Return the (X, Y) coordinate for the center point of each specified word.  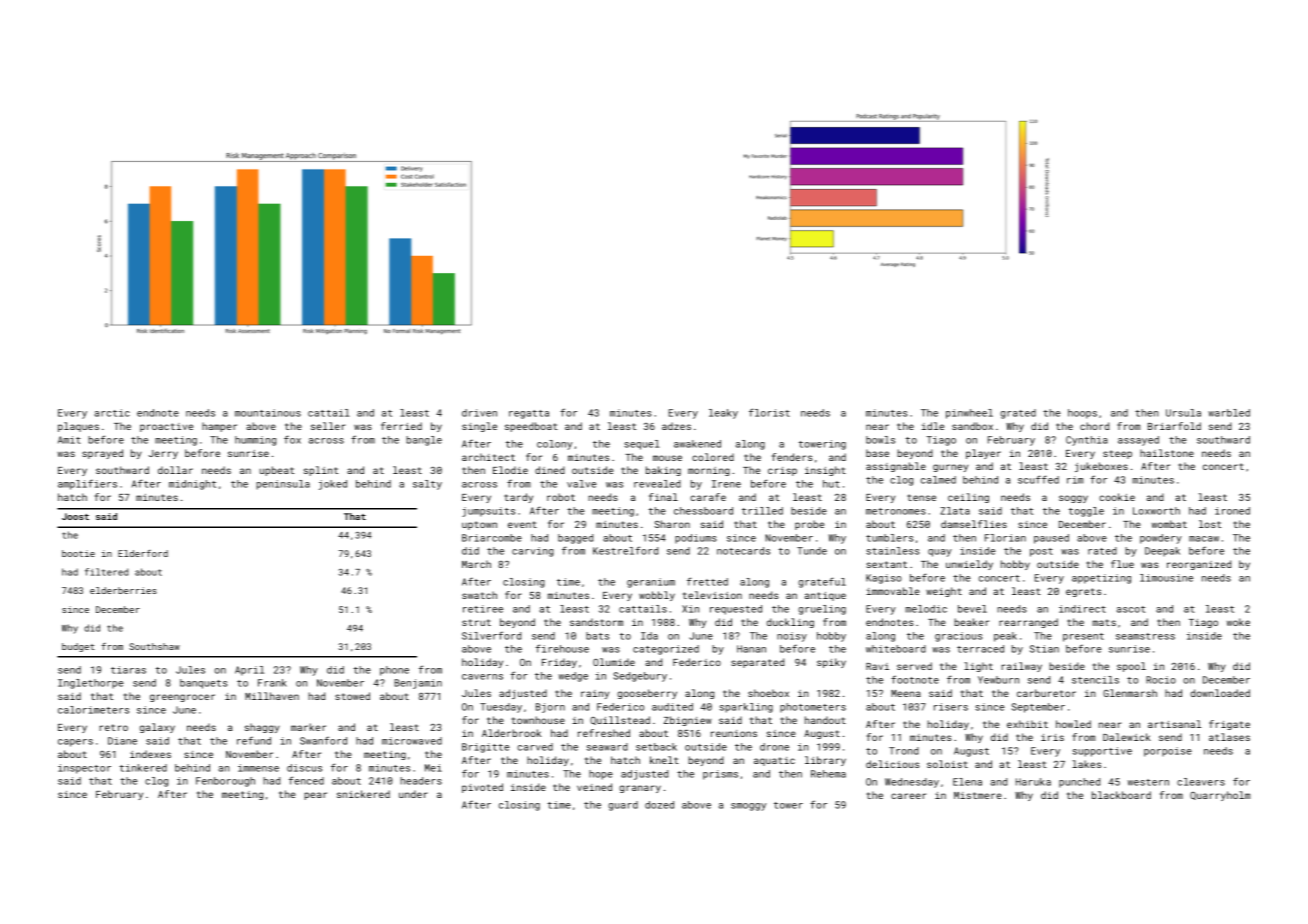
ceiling (968, 498)
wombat (1169, 524)
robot (561, 497)
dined (550, 470)
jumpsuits (488, 512)
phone (394, 671)
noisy (792, 637)
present (1083, 637)
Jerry (163, 454)
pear (315, 796)
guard (623, 806)
